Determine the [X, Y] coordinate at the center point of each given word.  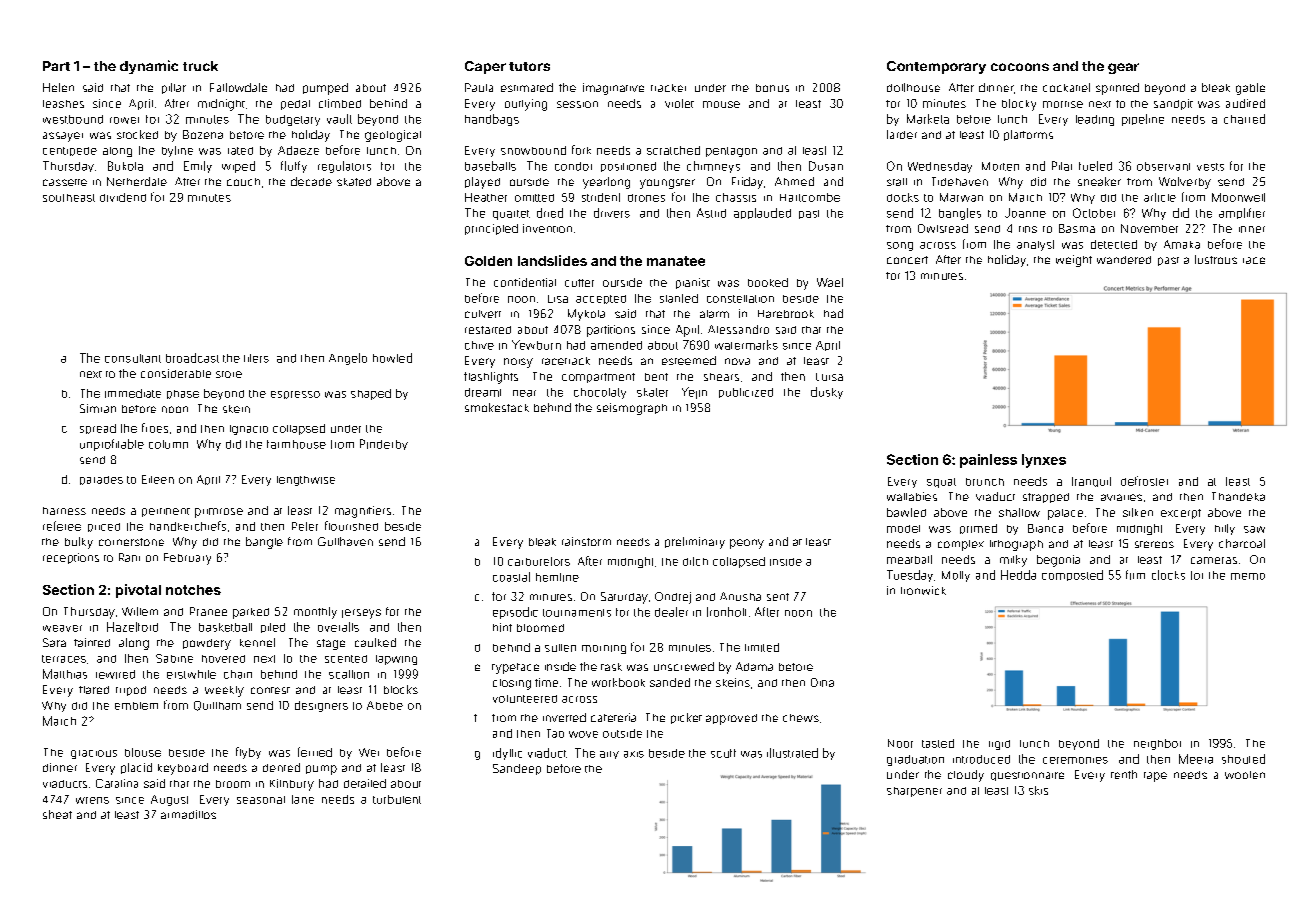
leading [1095, 120]
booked [768, 282]
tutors [529, 66]
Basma [1077, 228]
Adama [754, 666]
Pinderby [384, 444]
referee [62, 526]
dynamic [149, 67]
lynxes [1044, 461]
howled [392, 358]
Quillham [217, 706]
